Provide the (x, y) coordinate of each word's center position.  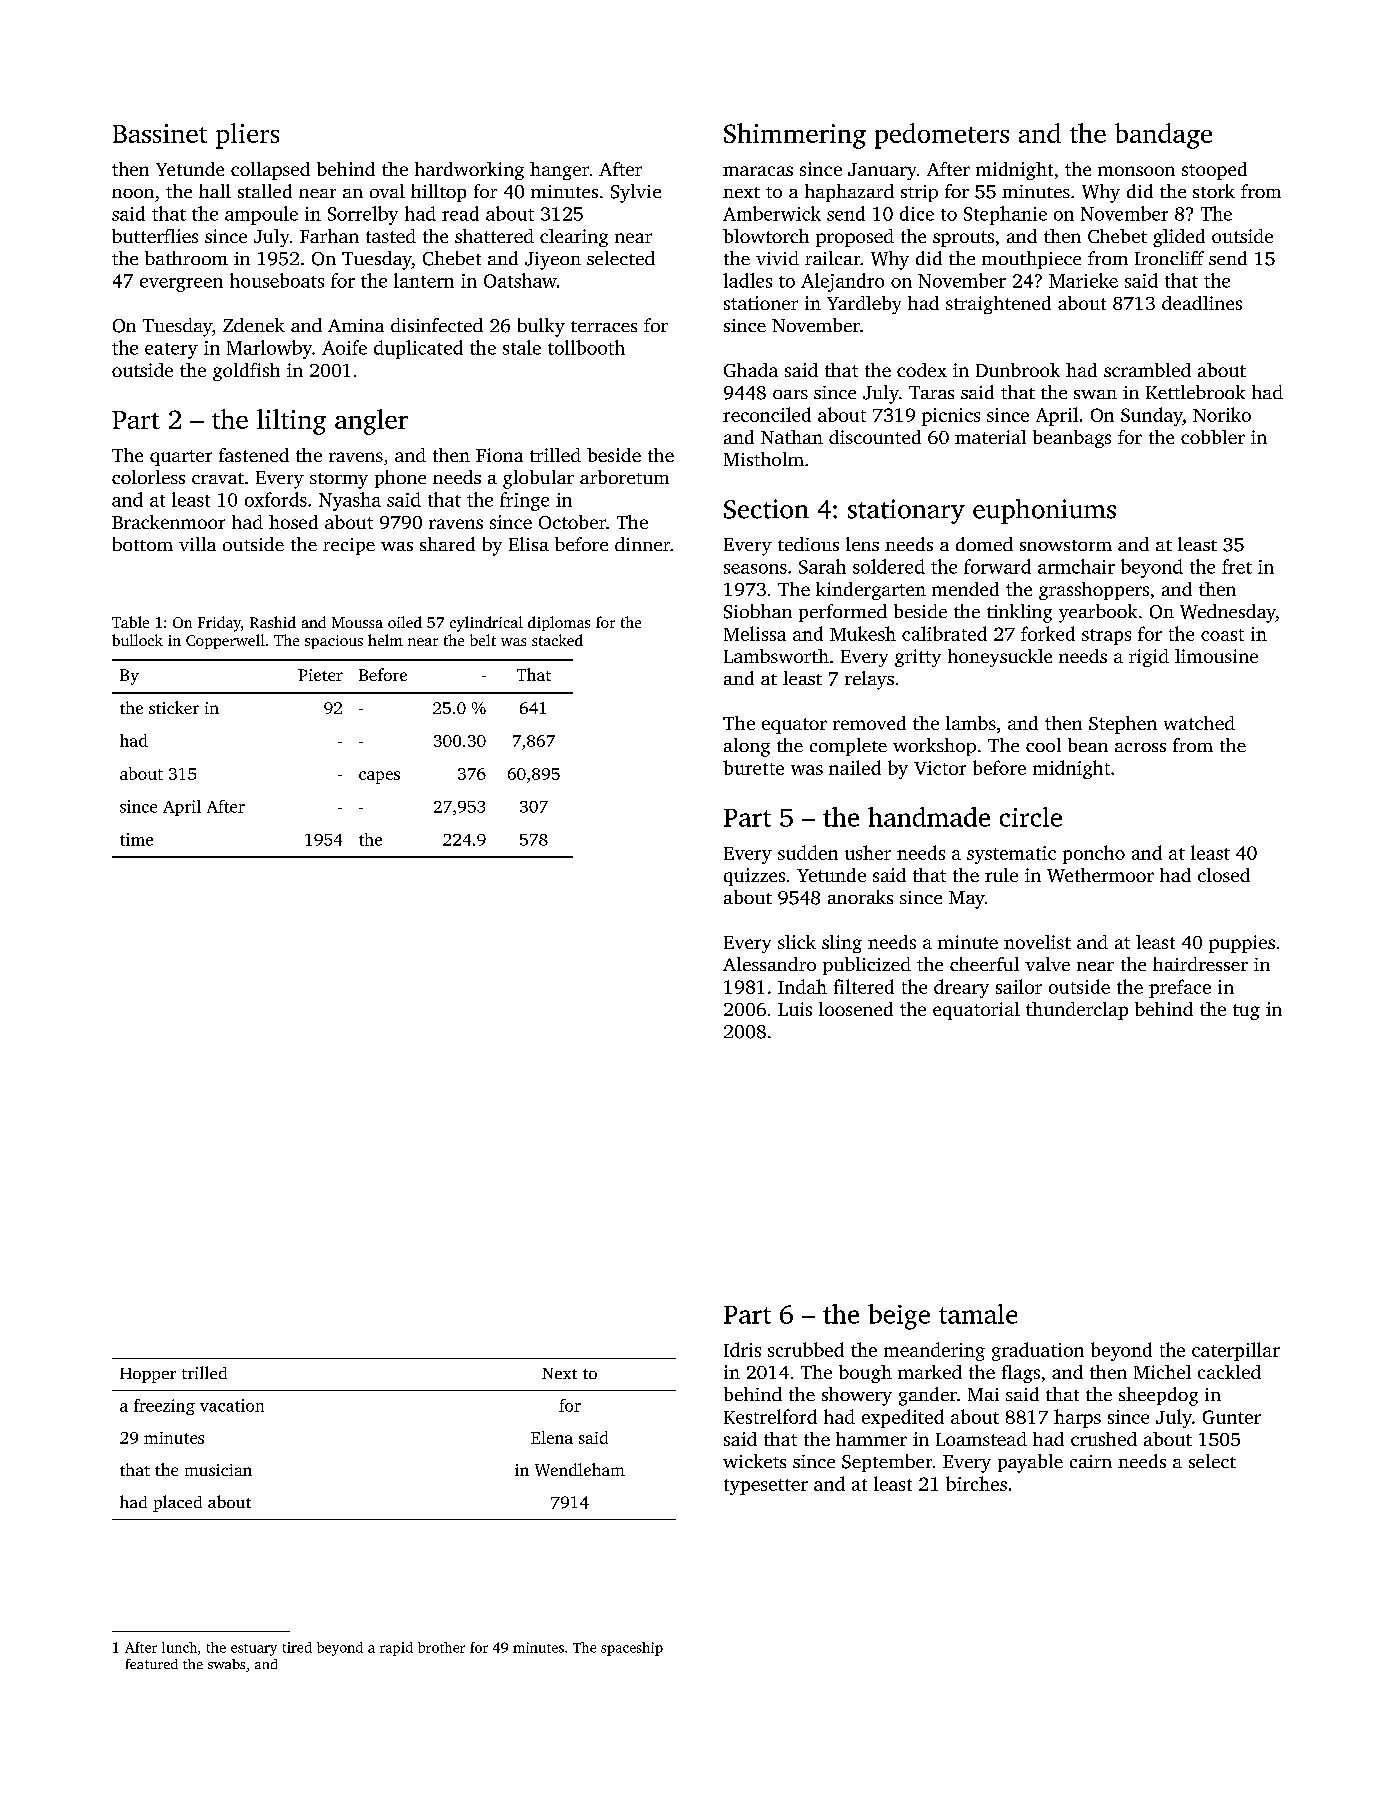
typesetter (766, 1487)
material (990, 437)
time (136, 839)
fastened (254, 455)
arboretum (624, 477)
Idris (742, 1349)
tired (297, 1647)
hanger (559, 171)
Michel (1162, 1372)
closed (1224, 875)
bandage (1163, 136)
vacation (232, 1405)
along (747, 747)
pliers (247, 136)
